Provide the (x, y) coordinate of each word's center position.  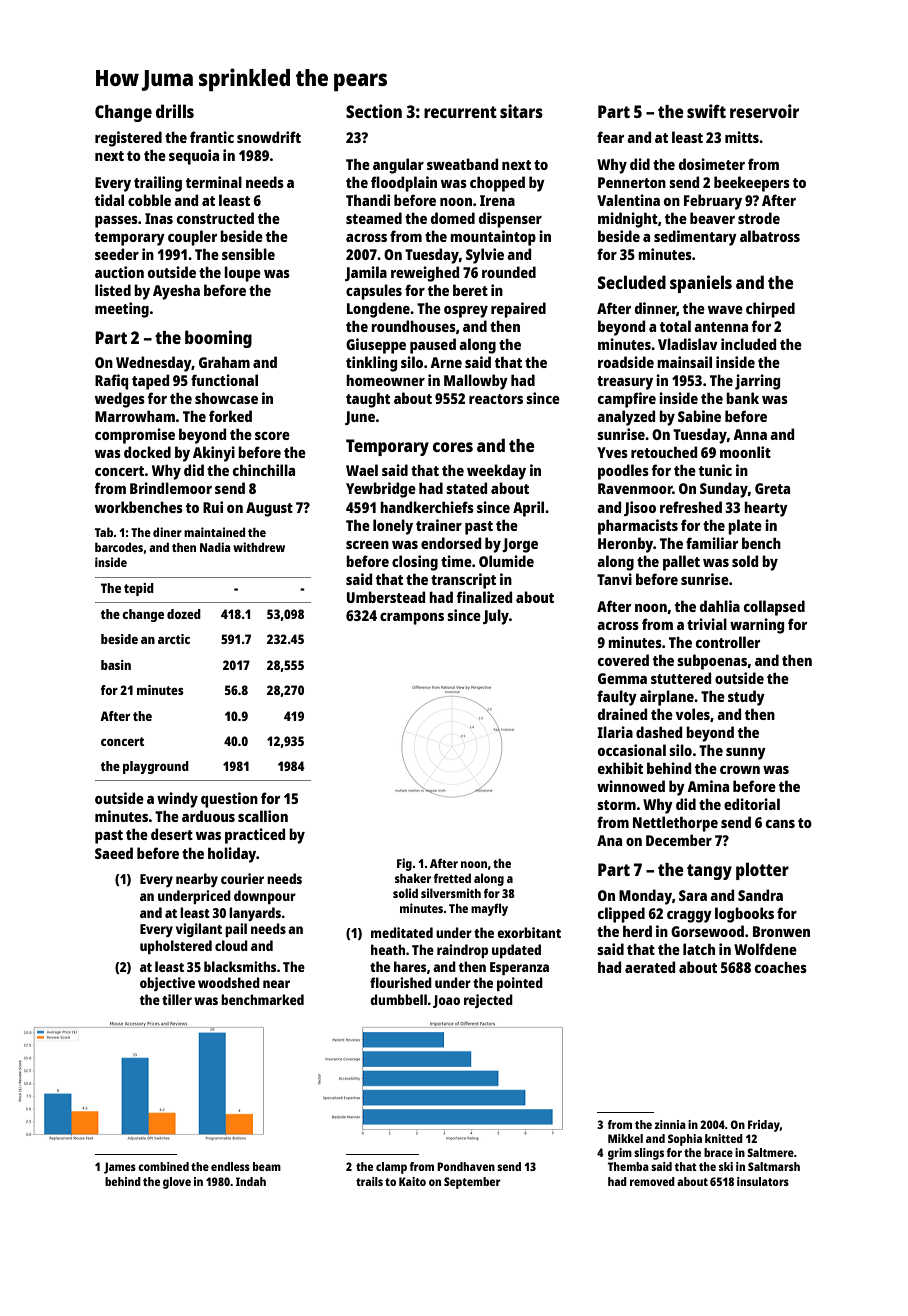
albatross (770, 236)
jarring (757, 382)
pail (236, 930)
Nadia (215, 547)
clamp (391, 1168)
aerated (650, 967)
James (120, 1168)
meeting (122, 310)
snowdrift (269, 137)
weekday (496, 472)
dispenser (510, 220)
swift (706, 111)
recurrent (460, 112)
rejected (488, 1001)
